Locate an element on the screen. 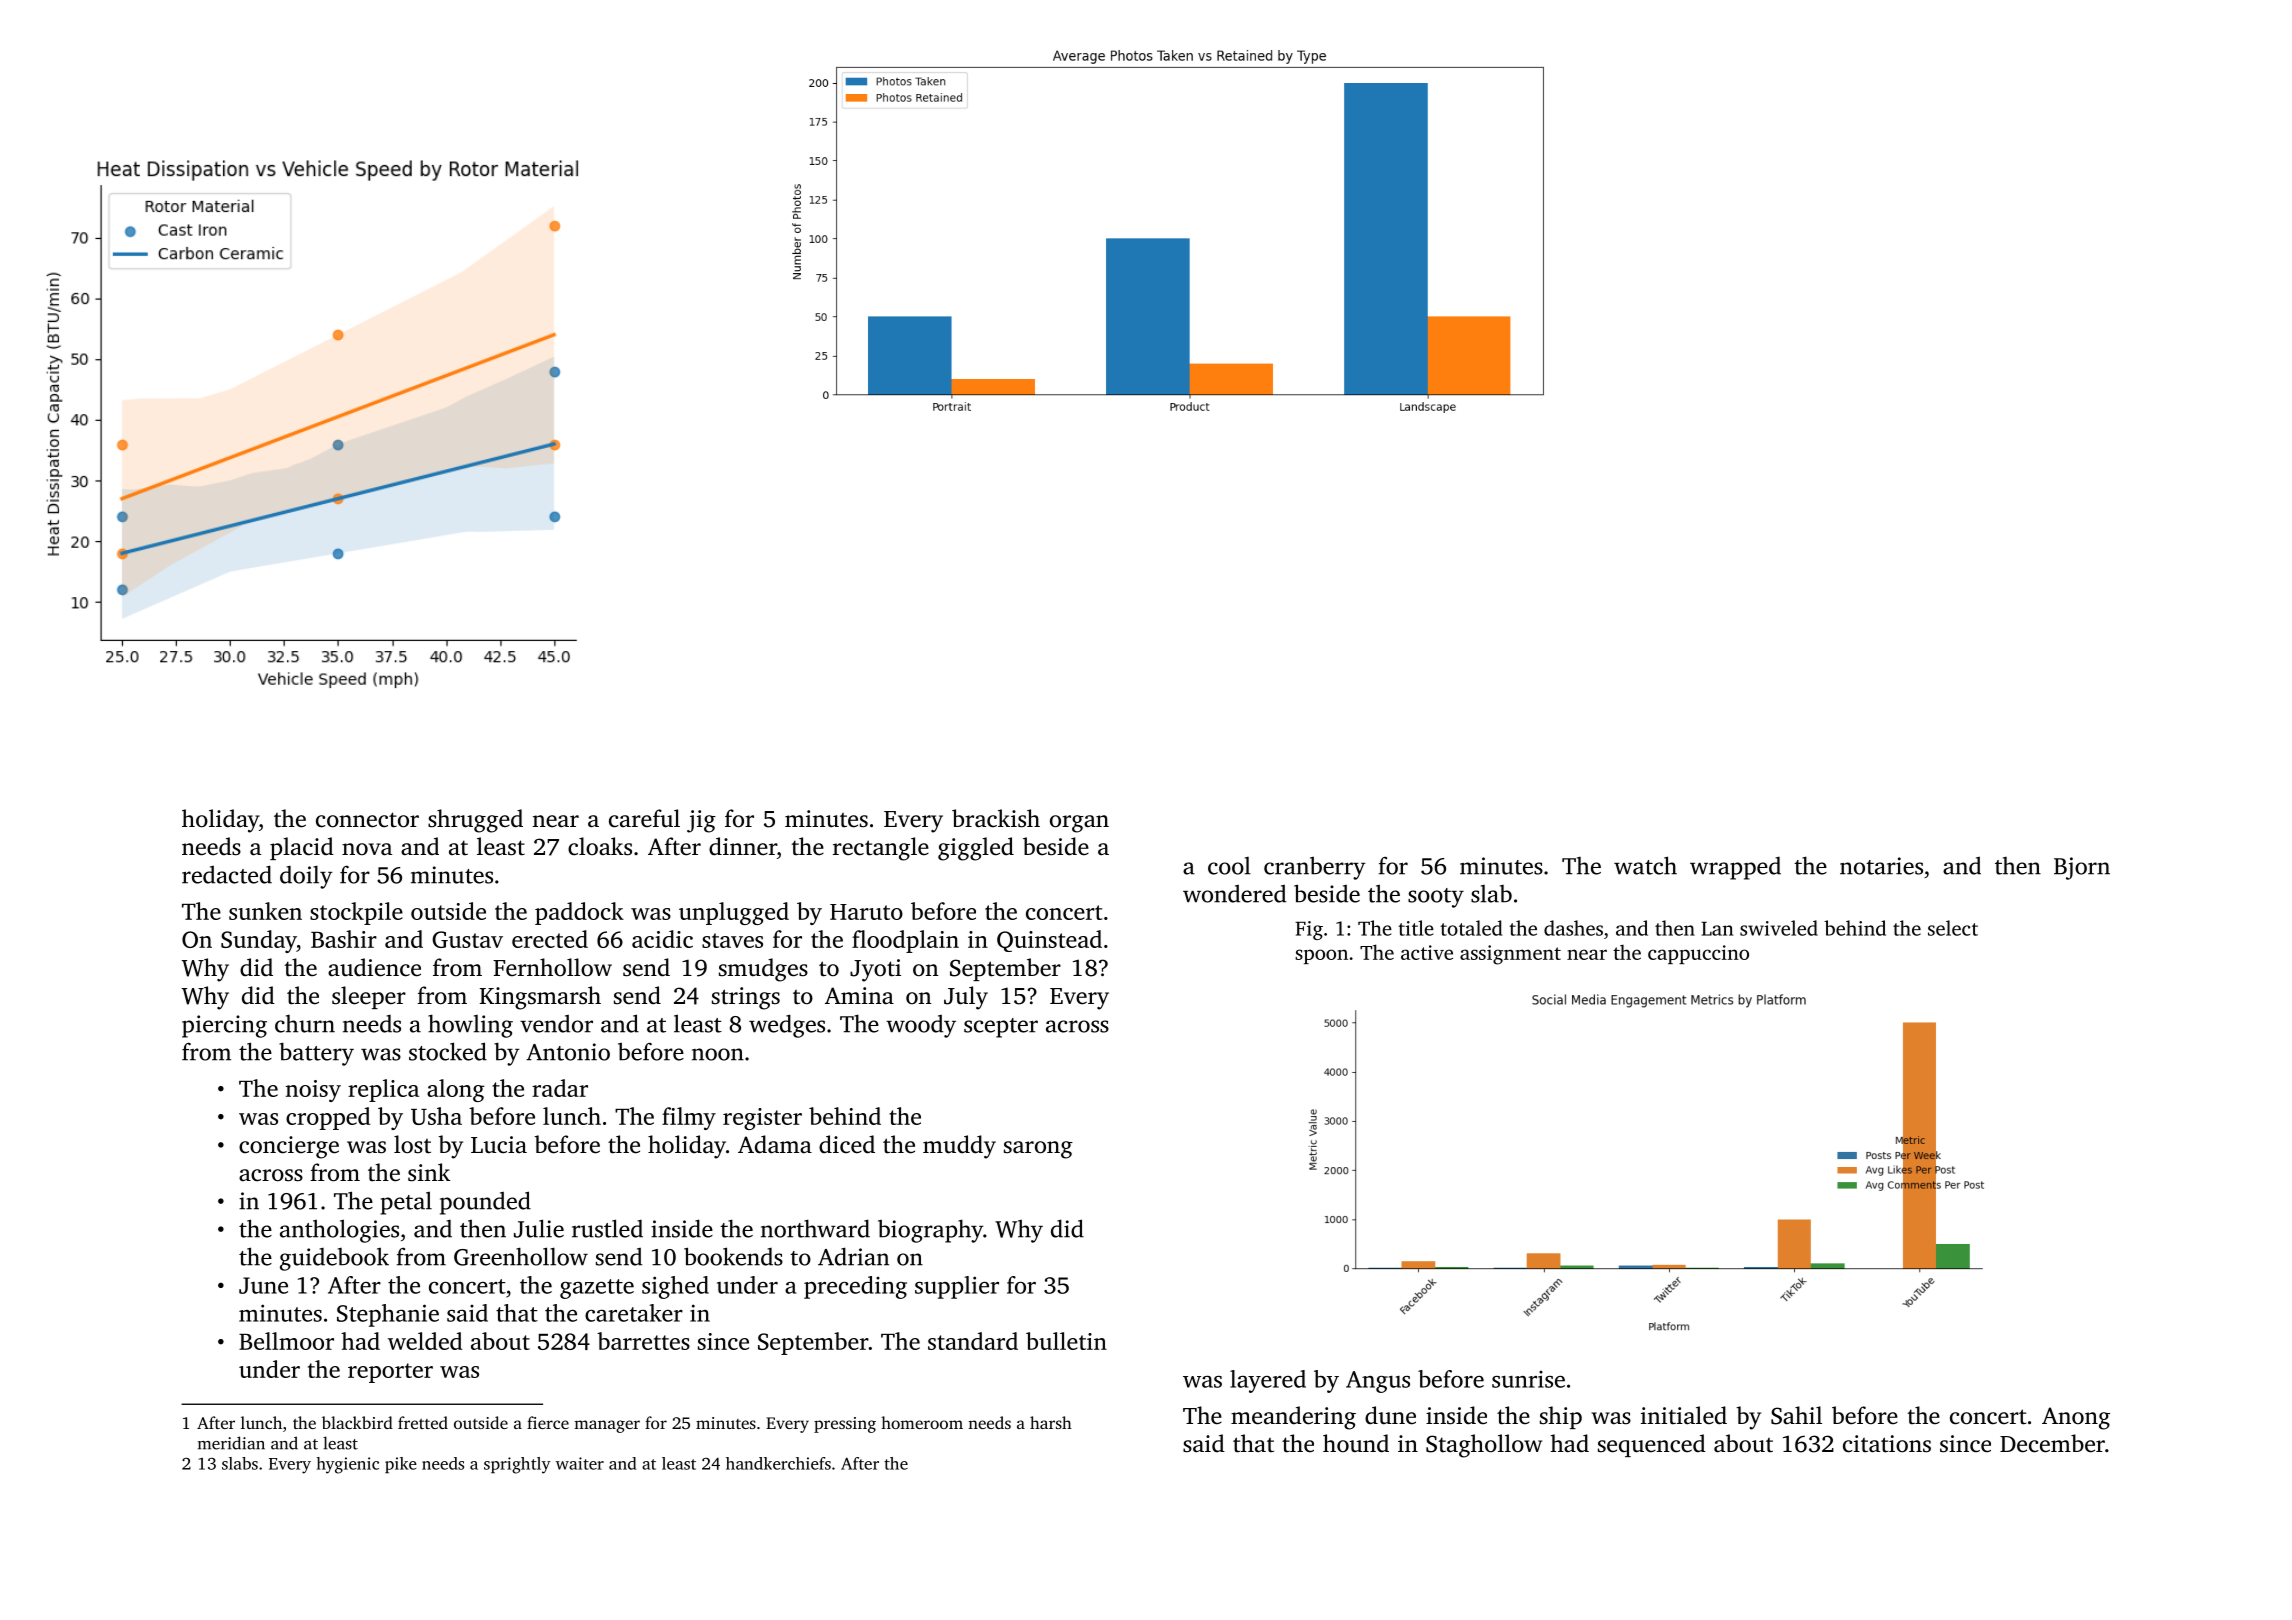 This screenshot has height=1620, width=2292. supplier is located at coordinates (957, 1287).
